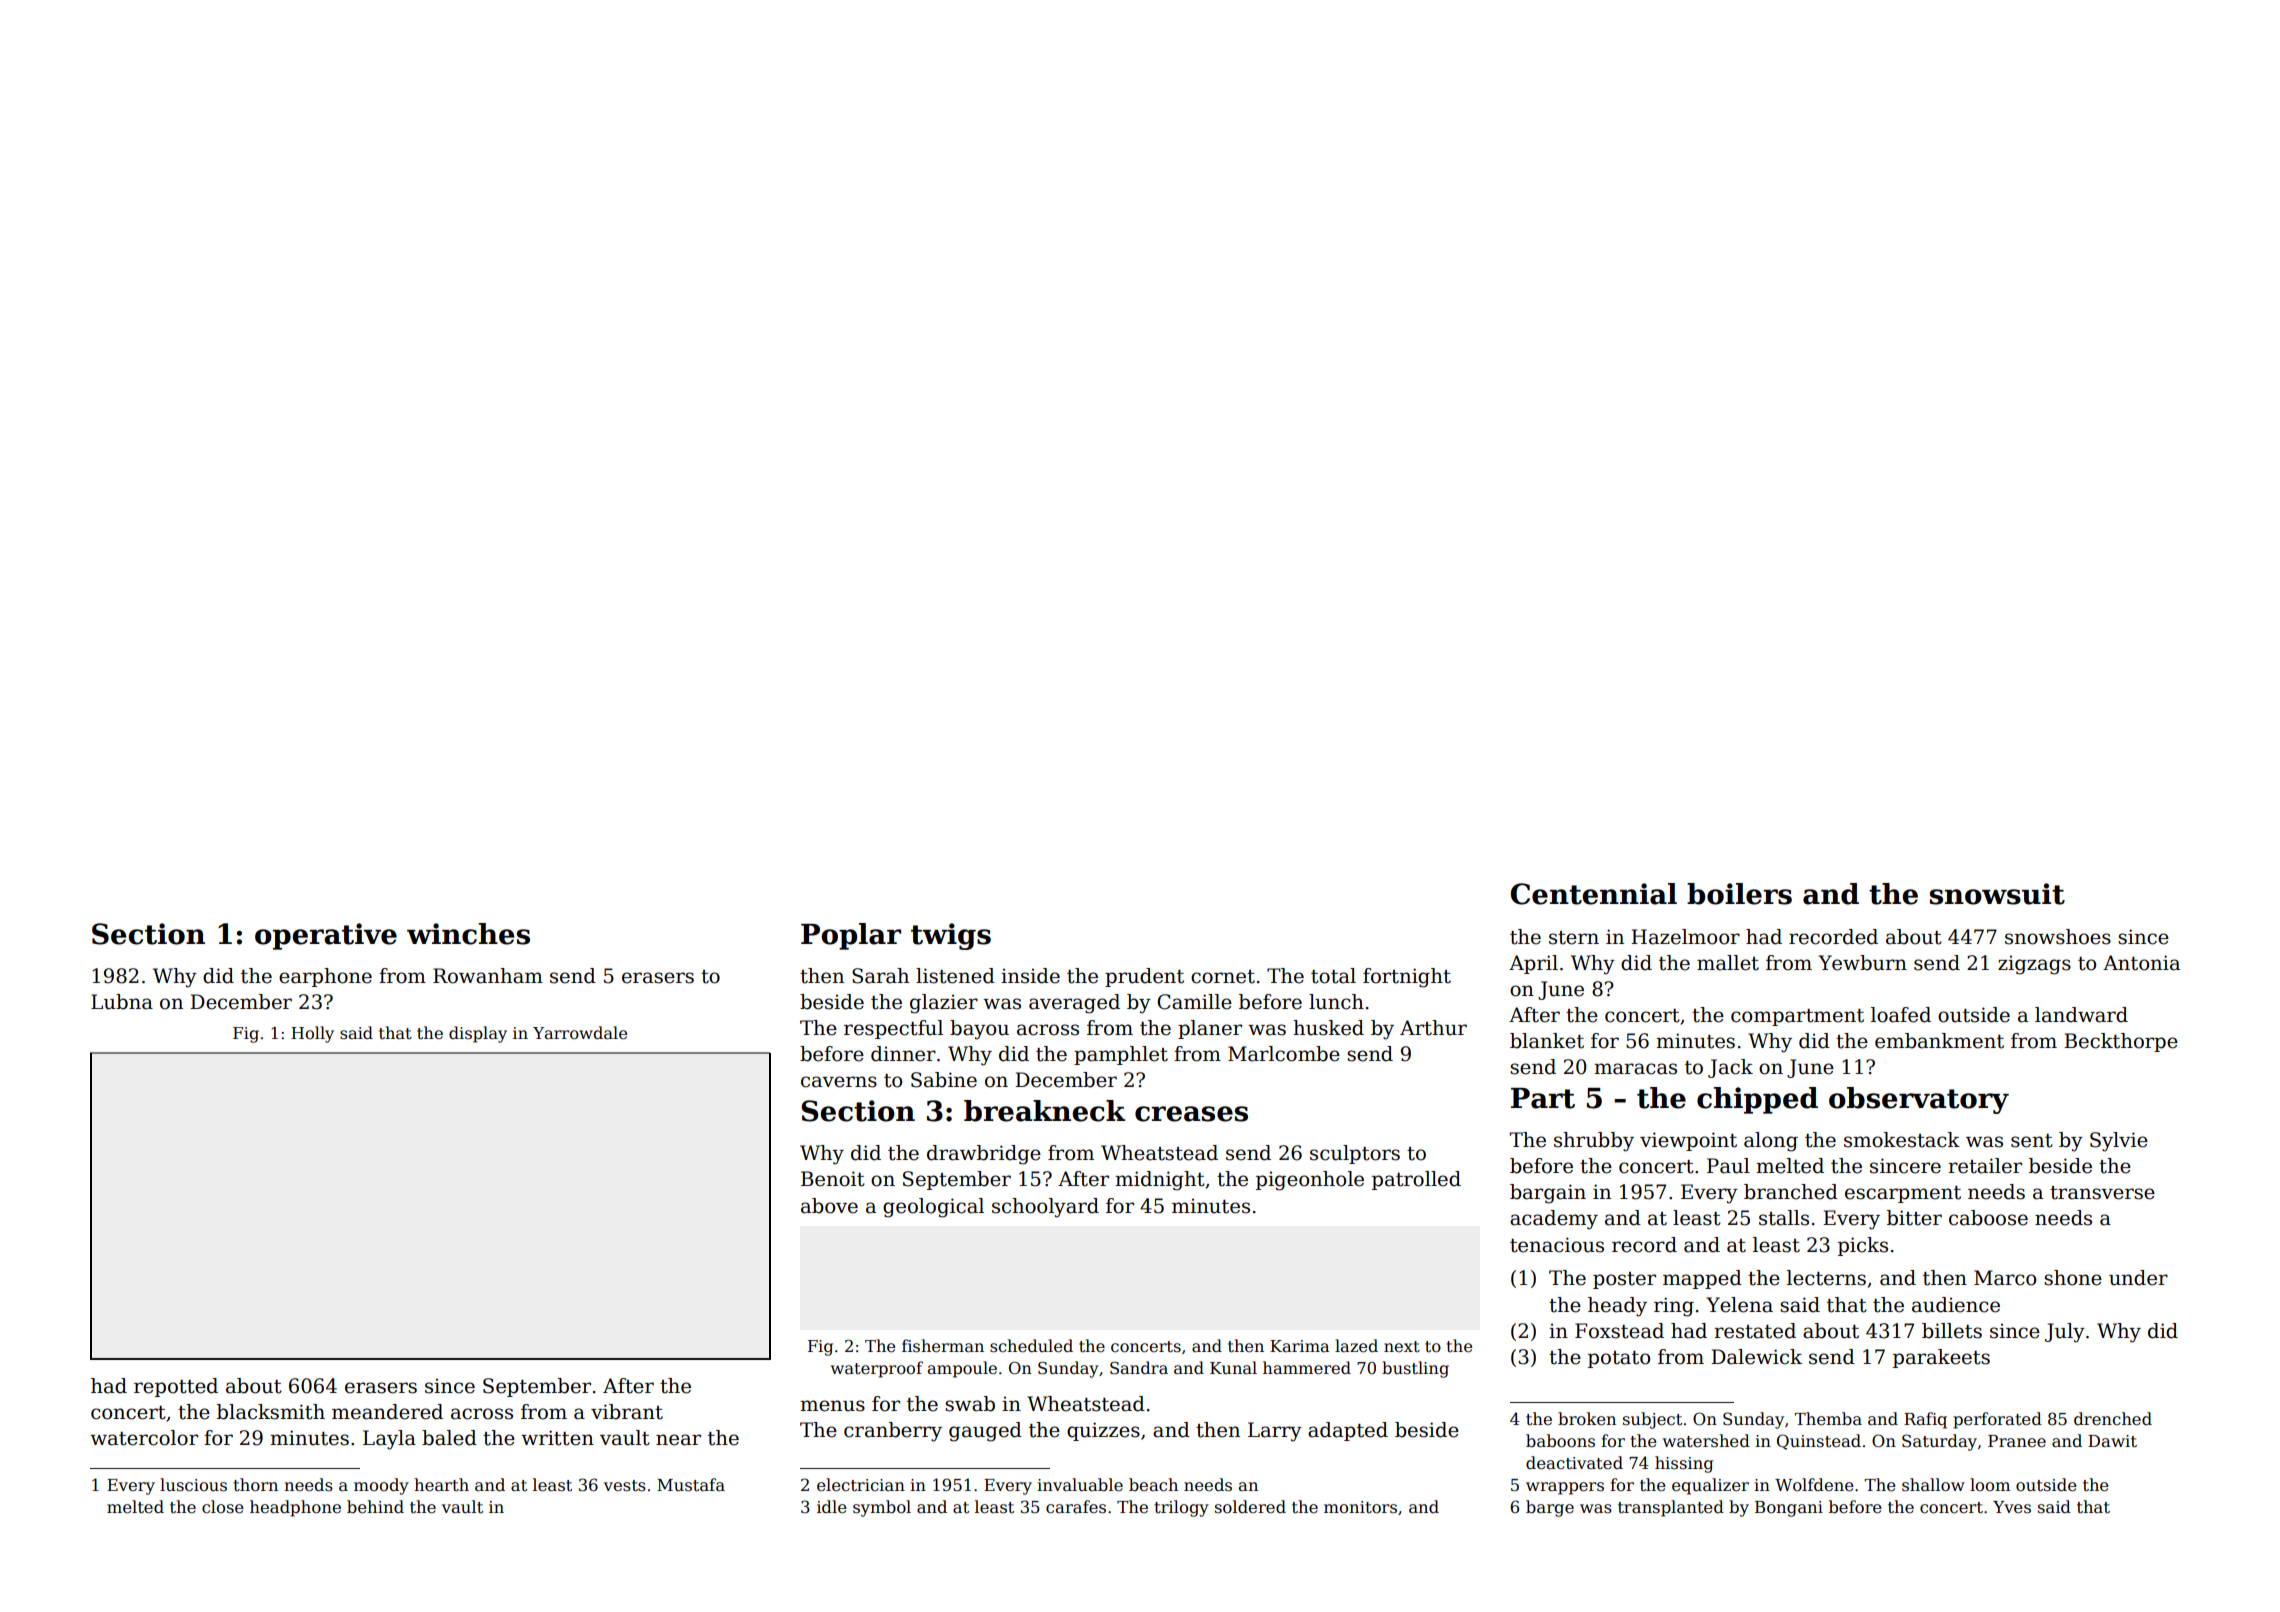 Image resolution: width=2280 pixels, height=1612 pixels. Describe the element at coordinates (176, 1387) in the screenshot. I see `repotted` at that location.
